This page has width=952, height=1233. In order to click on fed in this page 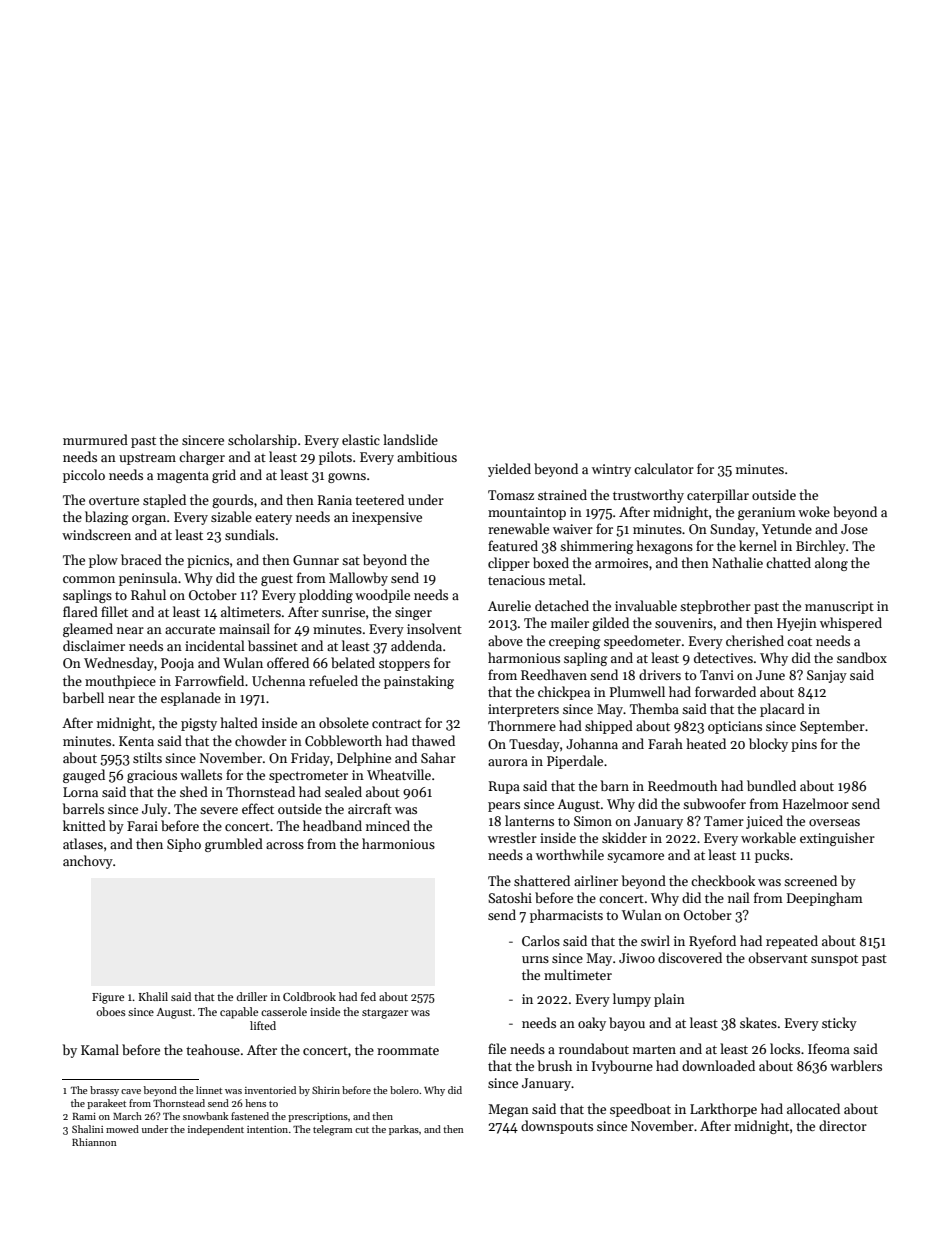, I will do `click(368, 996)`.
